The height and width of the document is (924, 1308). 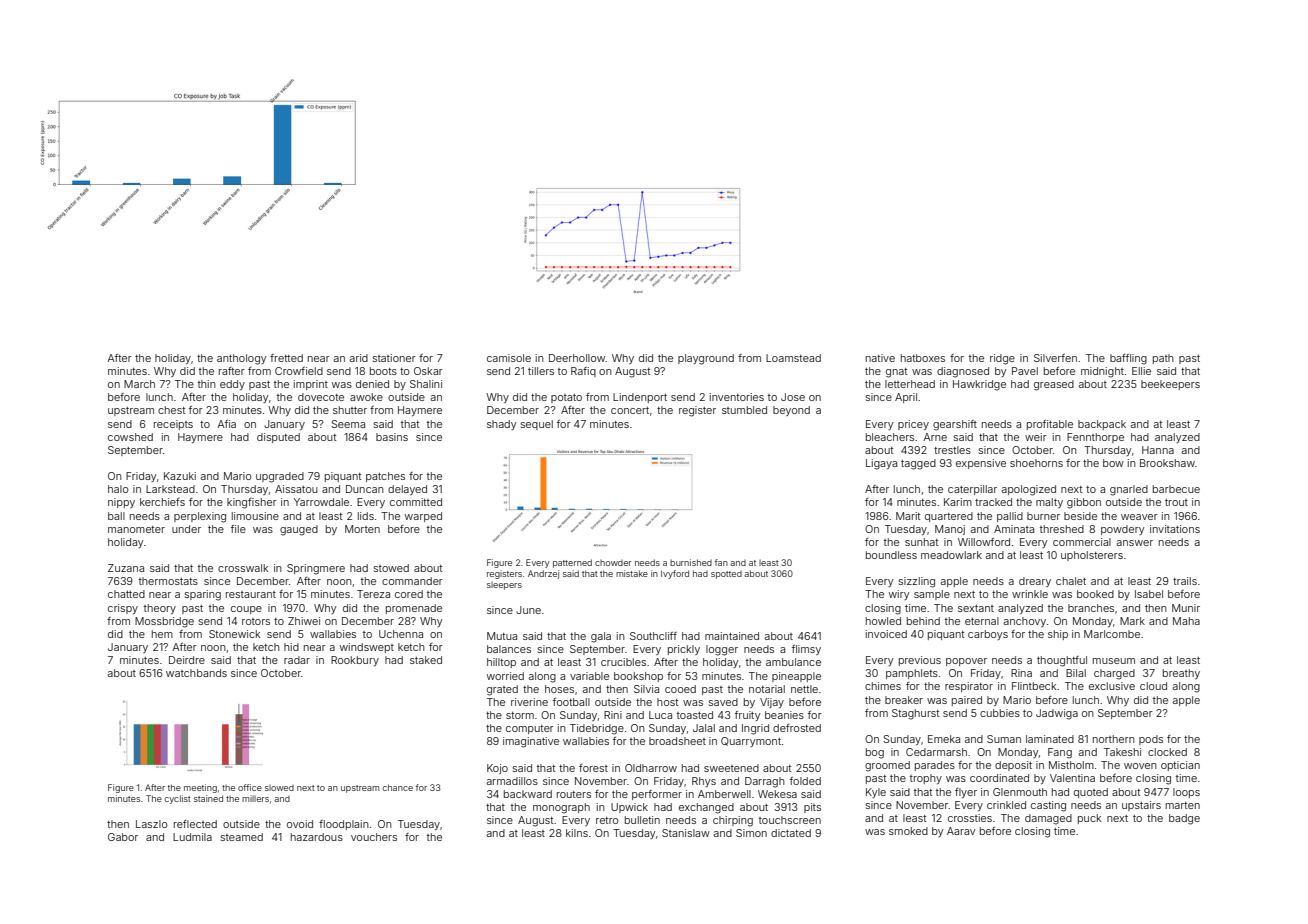 What do you see at coordinates (961, 831) in the document?
I see `Aarav` at bounding box center [961, 831].
